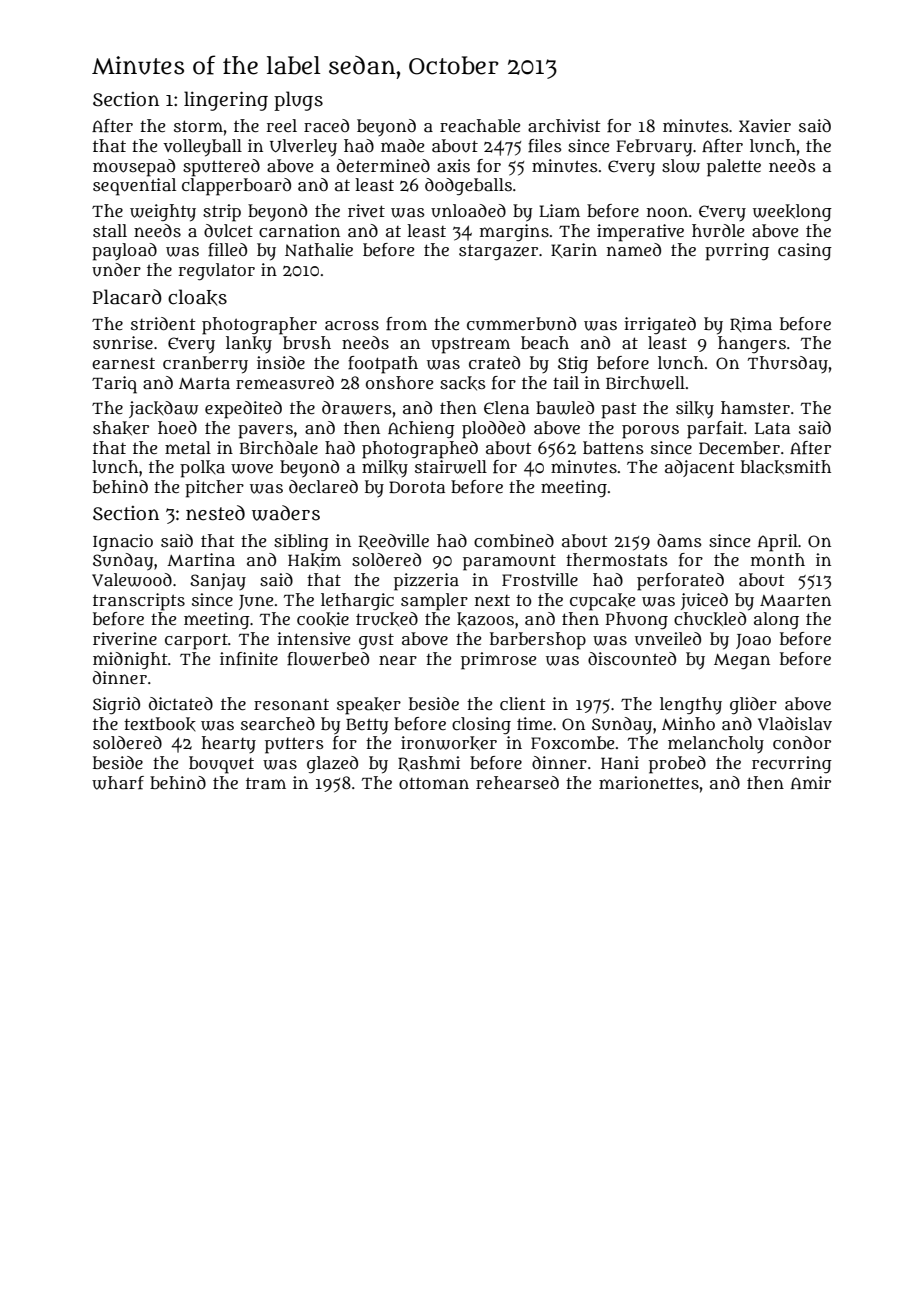 The image size is (924, 1308). What do you see at coordinates (765, 126) in the screenshot?
I see `Xavier` at bounding box center [765, 126].
